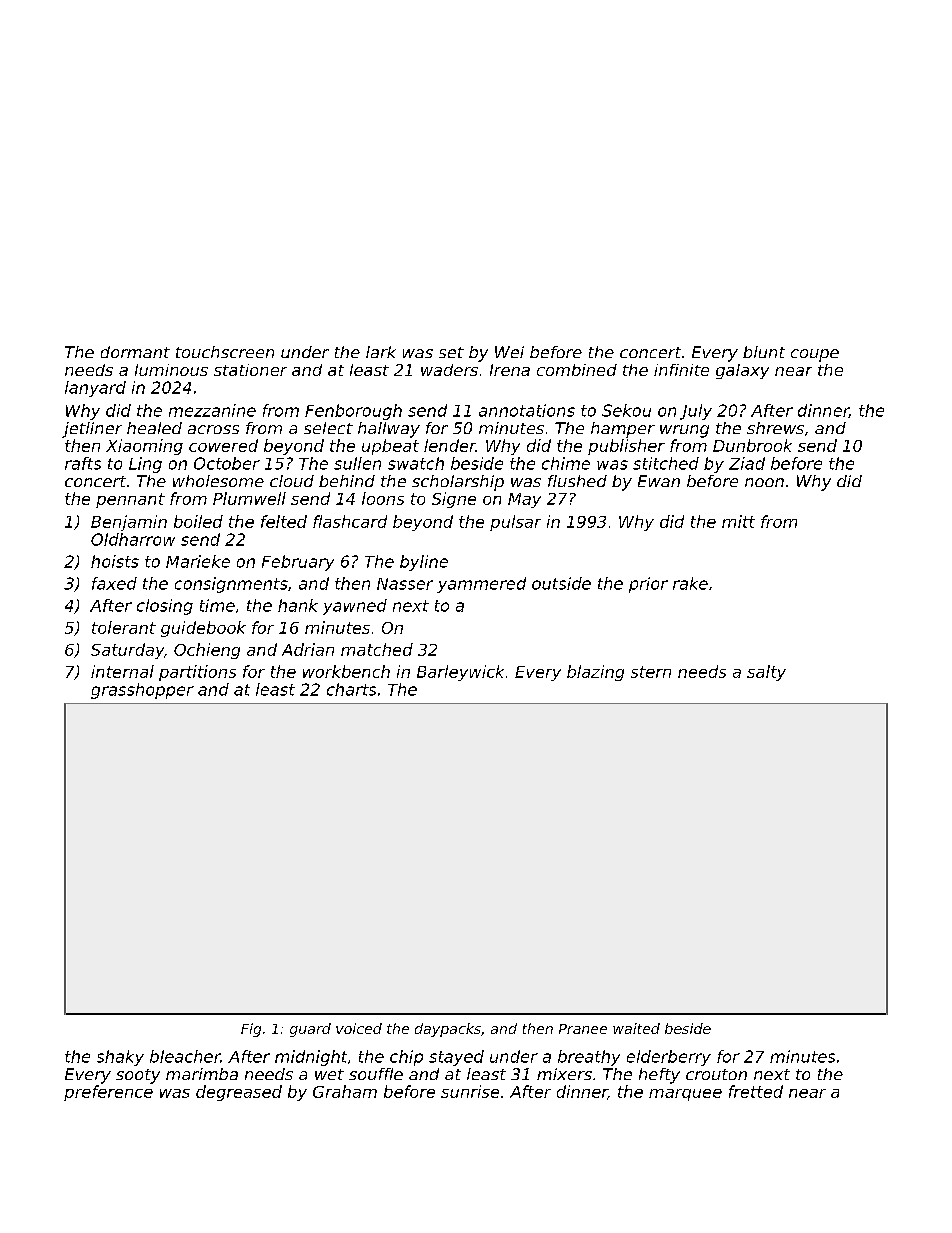 The height and width of the screenshot is (1233, 952). I want to click on degreased, so click(239, 1093).
